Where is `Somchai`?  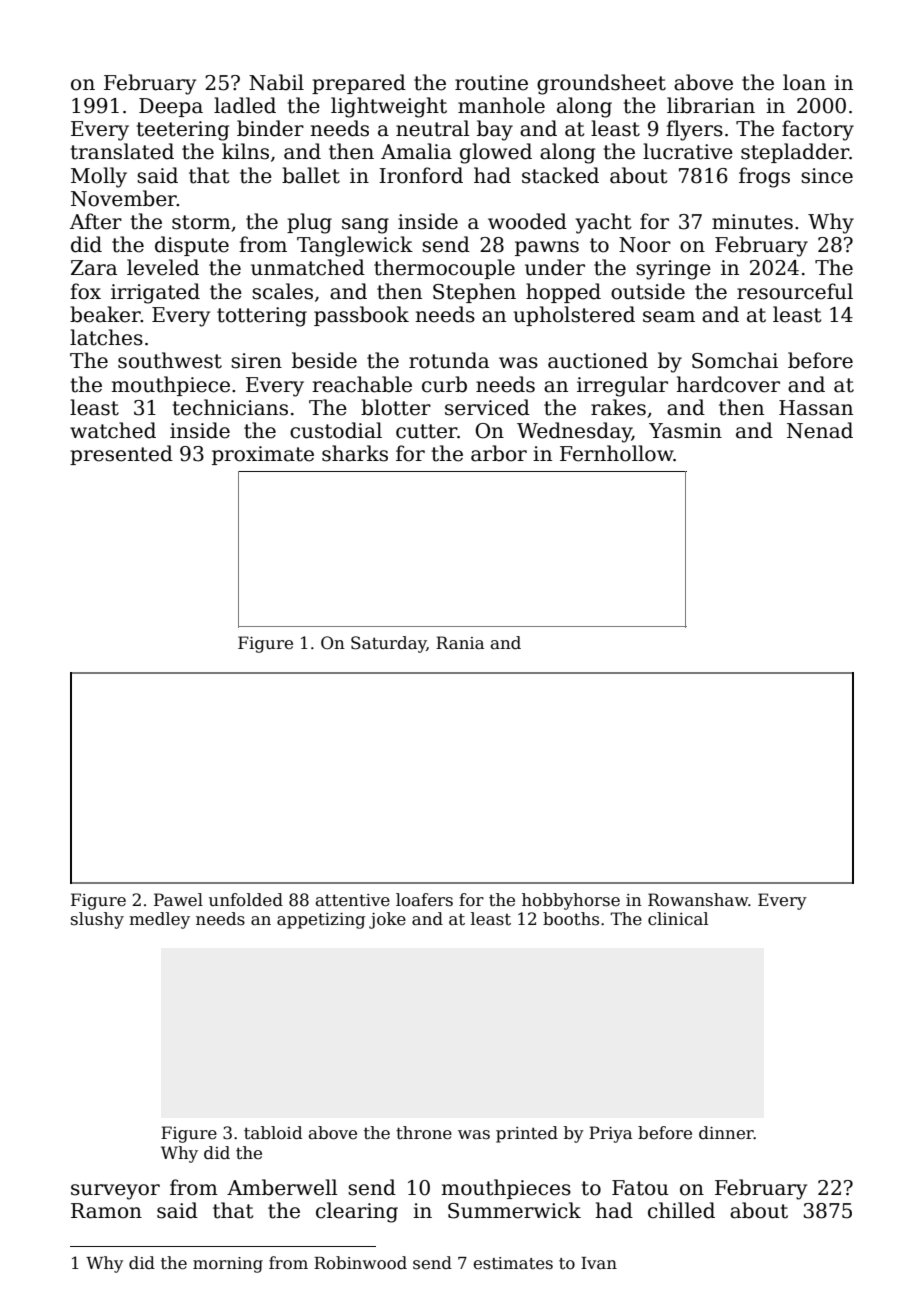 Somchai is located at coordinates (735, 360).
